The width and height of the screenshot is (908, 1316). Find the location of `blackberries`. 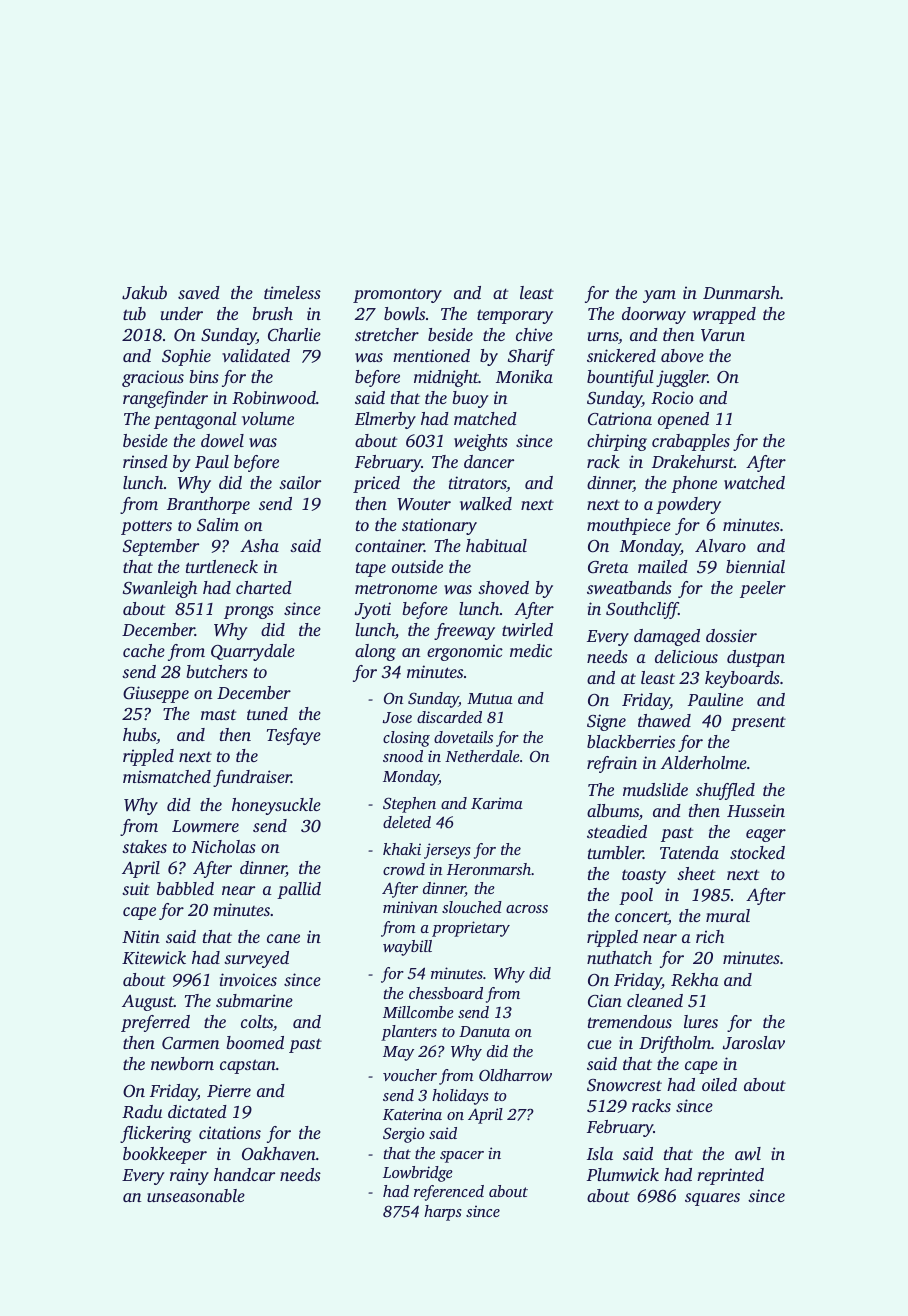

blackberries is located at coordinates (631, 741).
